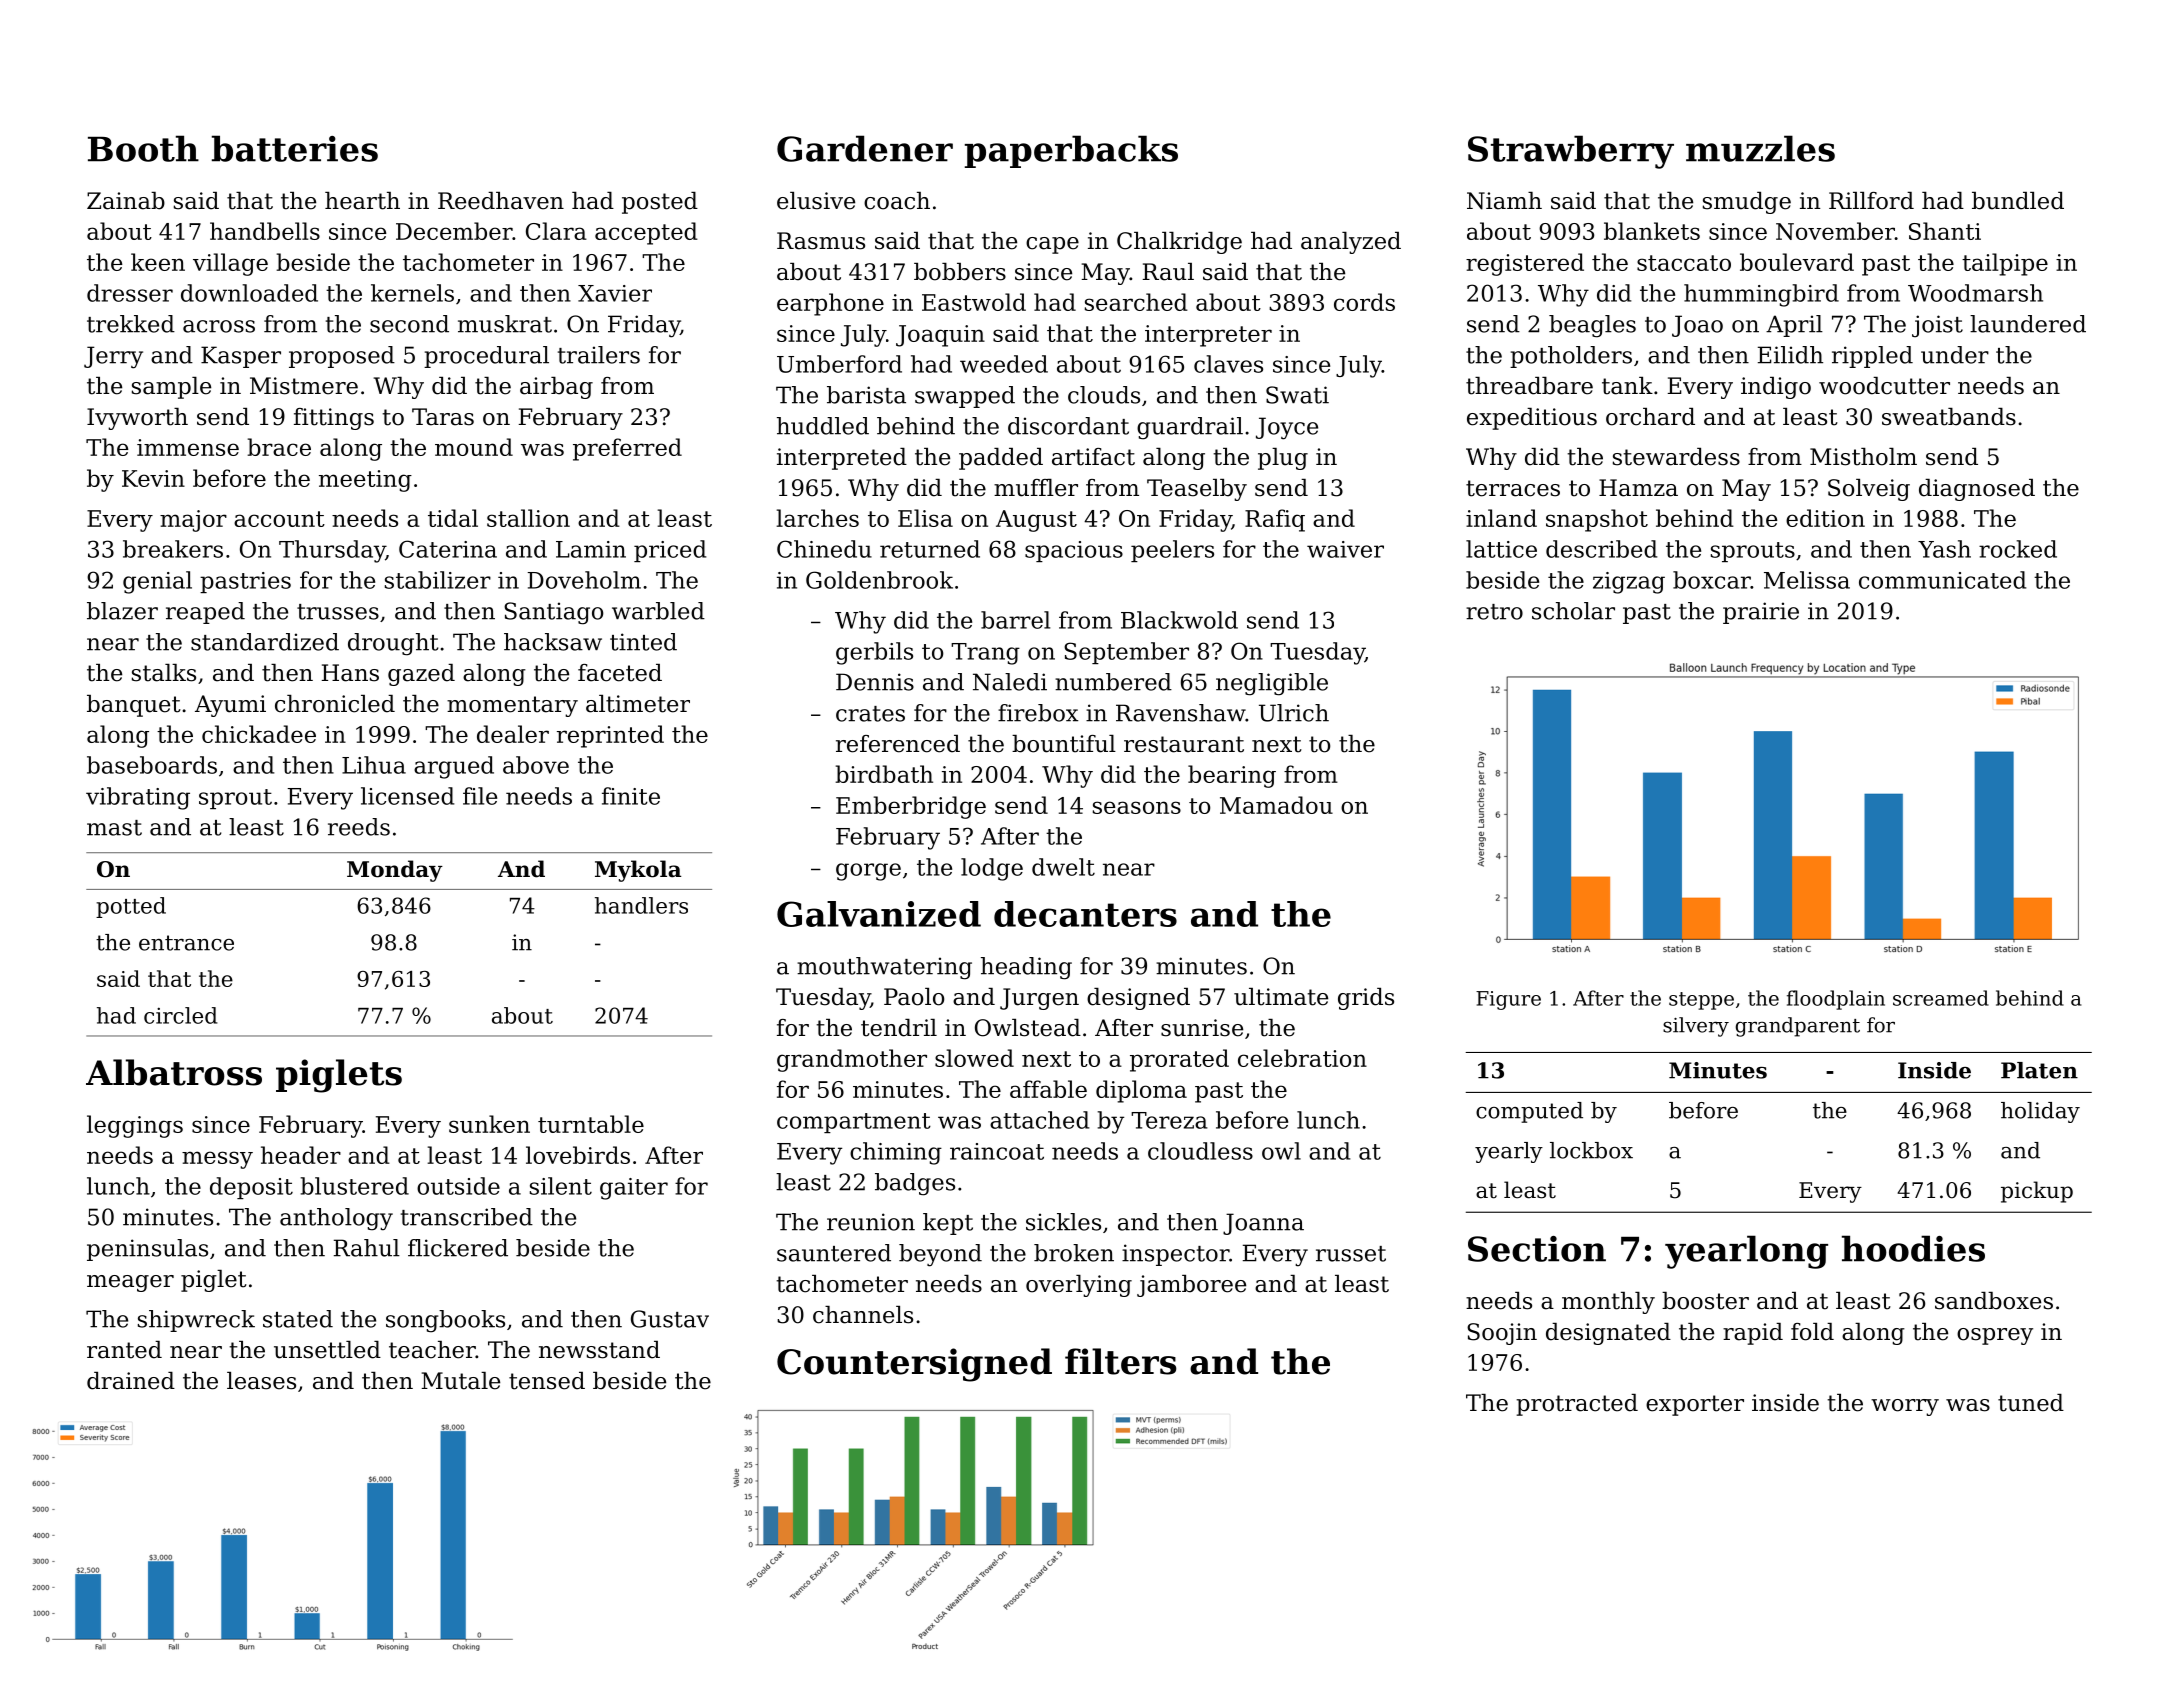 The image size is (2178, 1683). I want to click on filters, so click(1121, 1361).
